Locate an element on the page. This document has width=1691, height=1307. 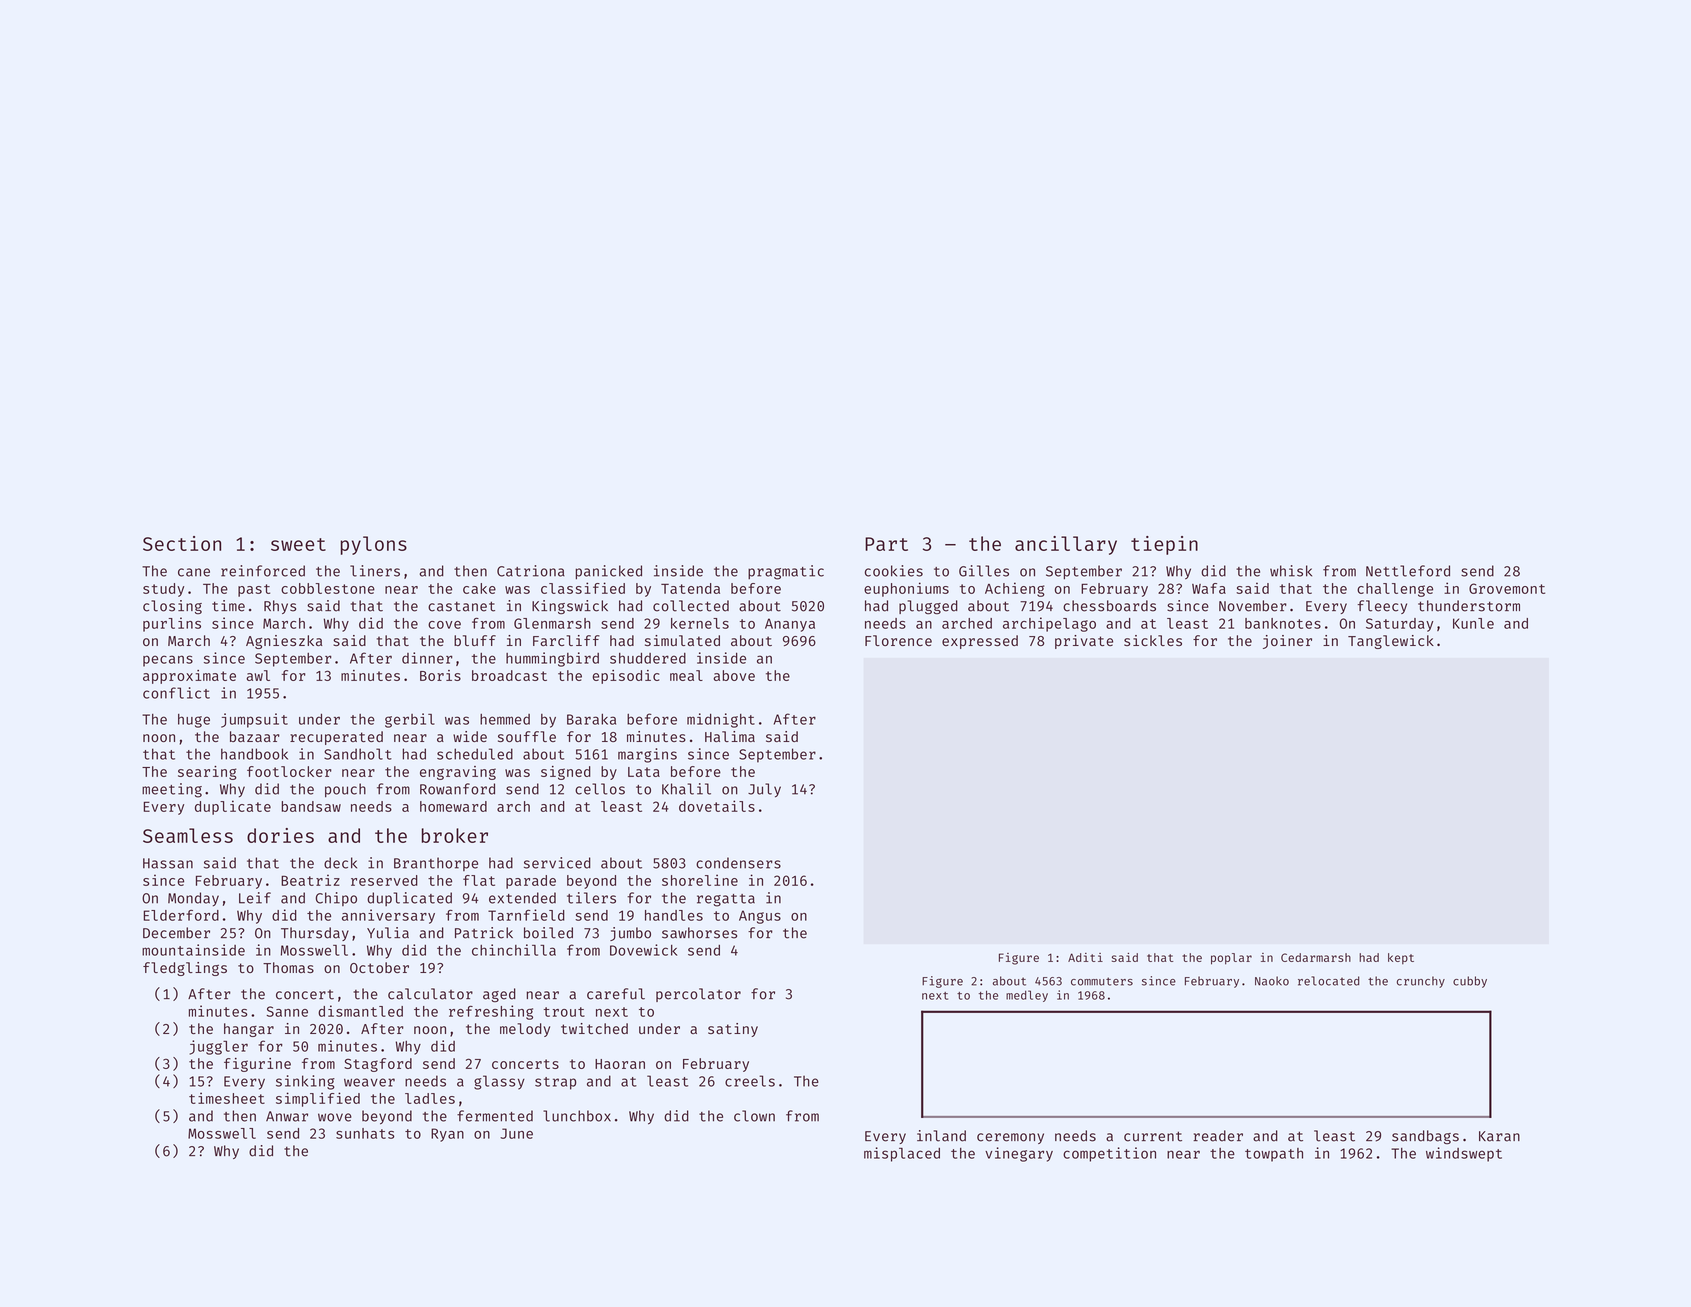
Ananya is located at coordinates (790, 625).
